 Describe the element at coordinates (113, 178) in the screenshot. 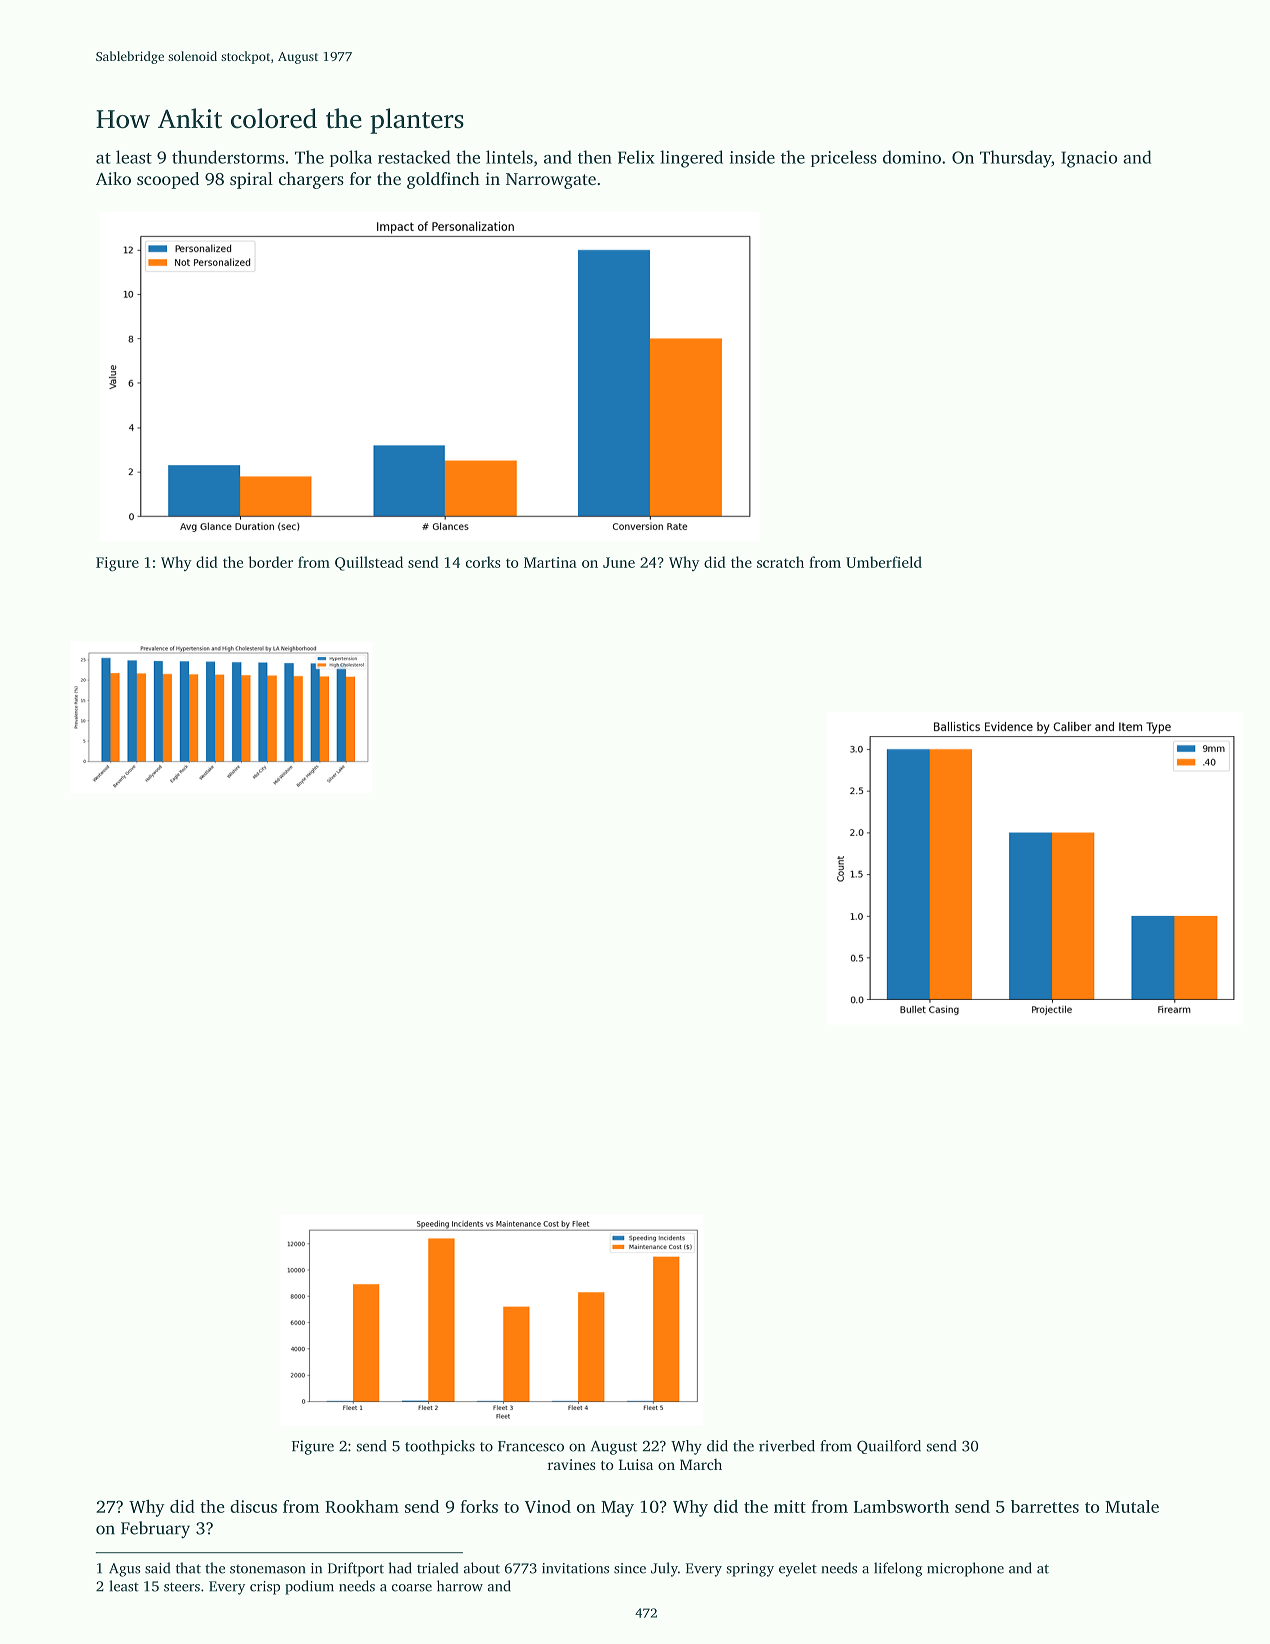

I see `Aiko` at that location.
